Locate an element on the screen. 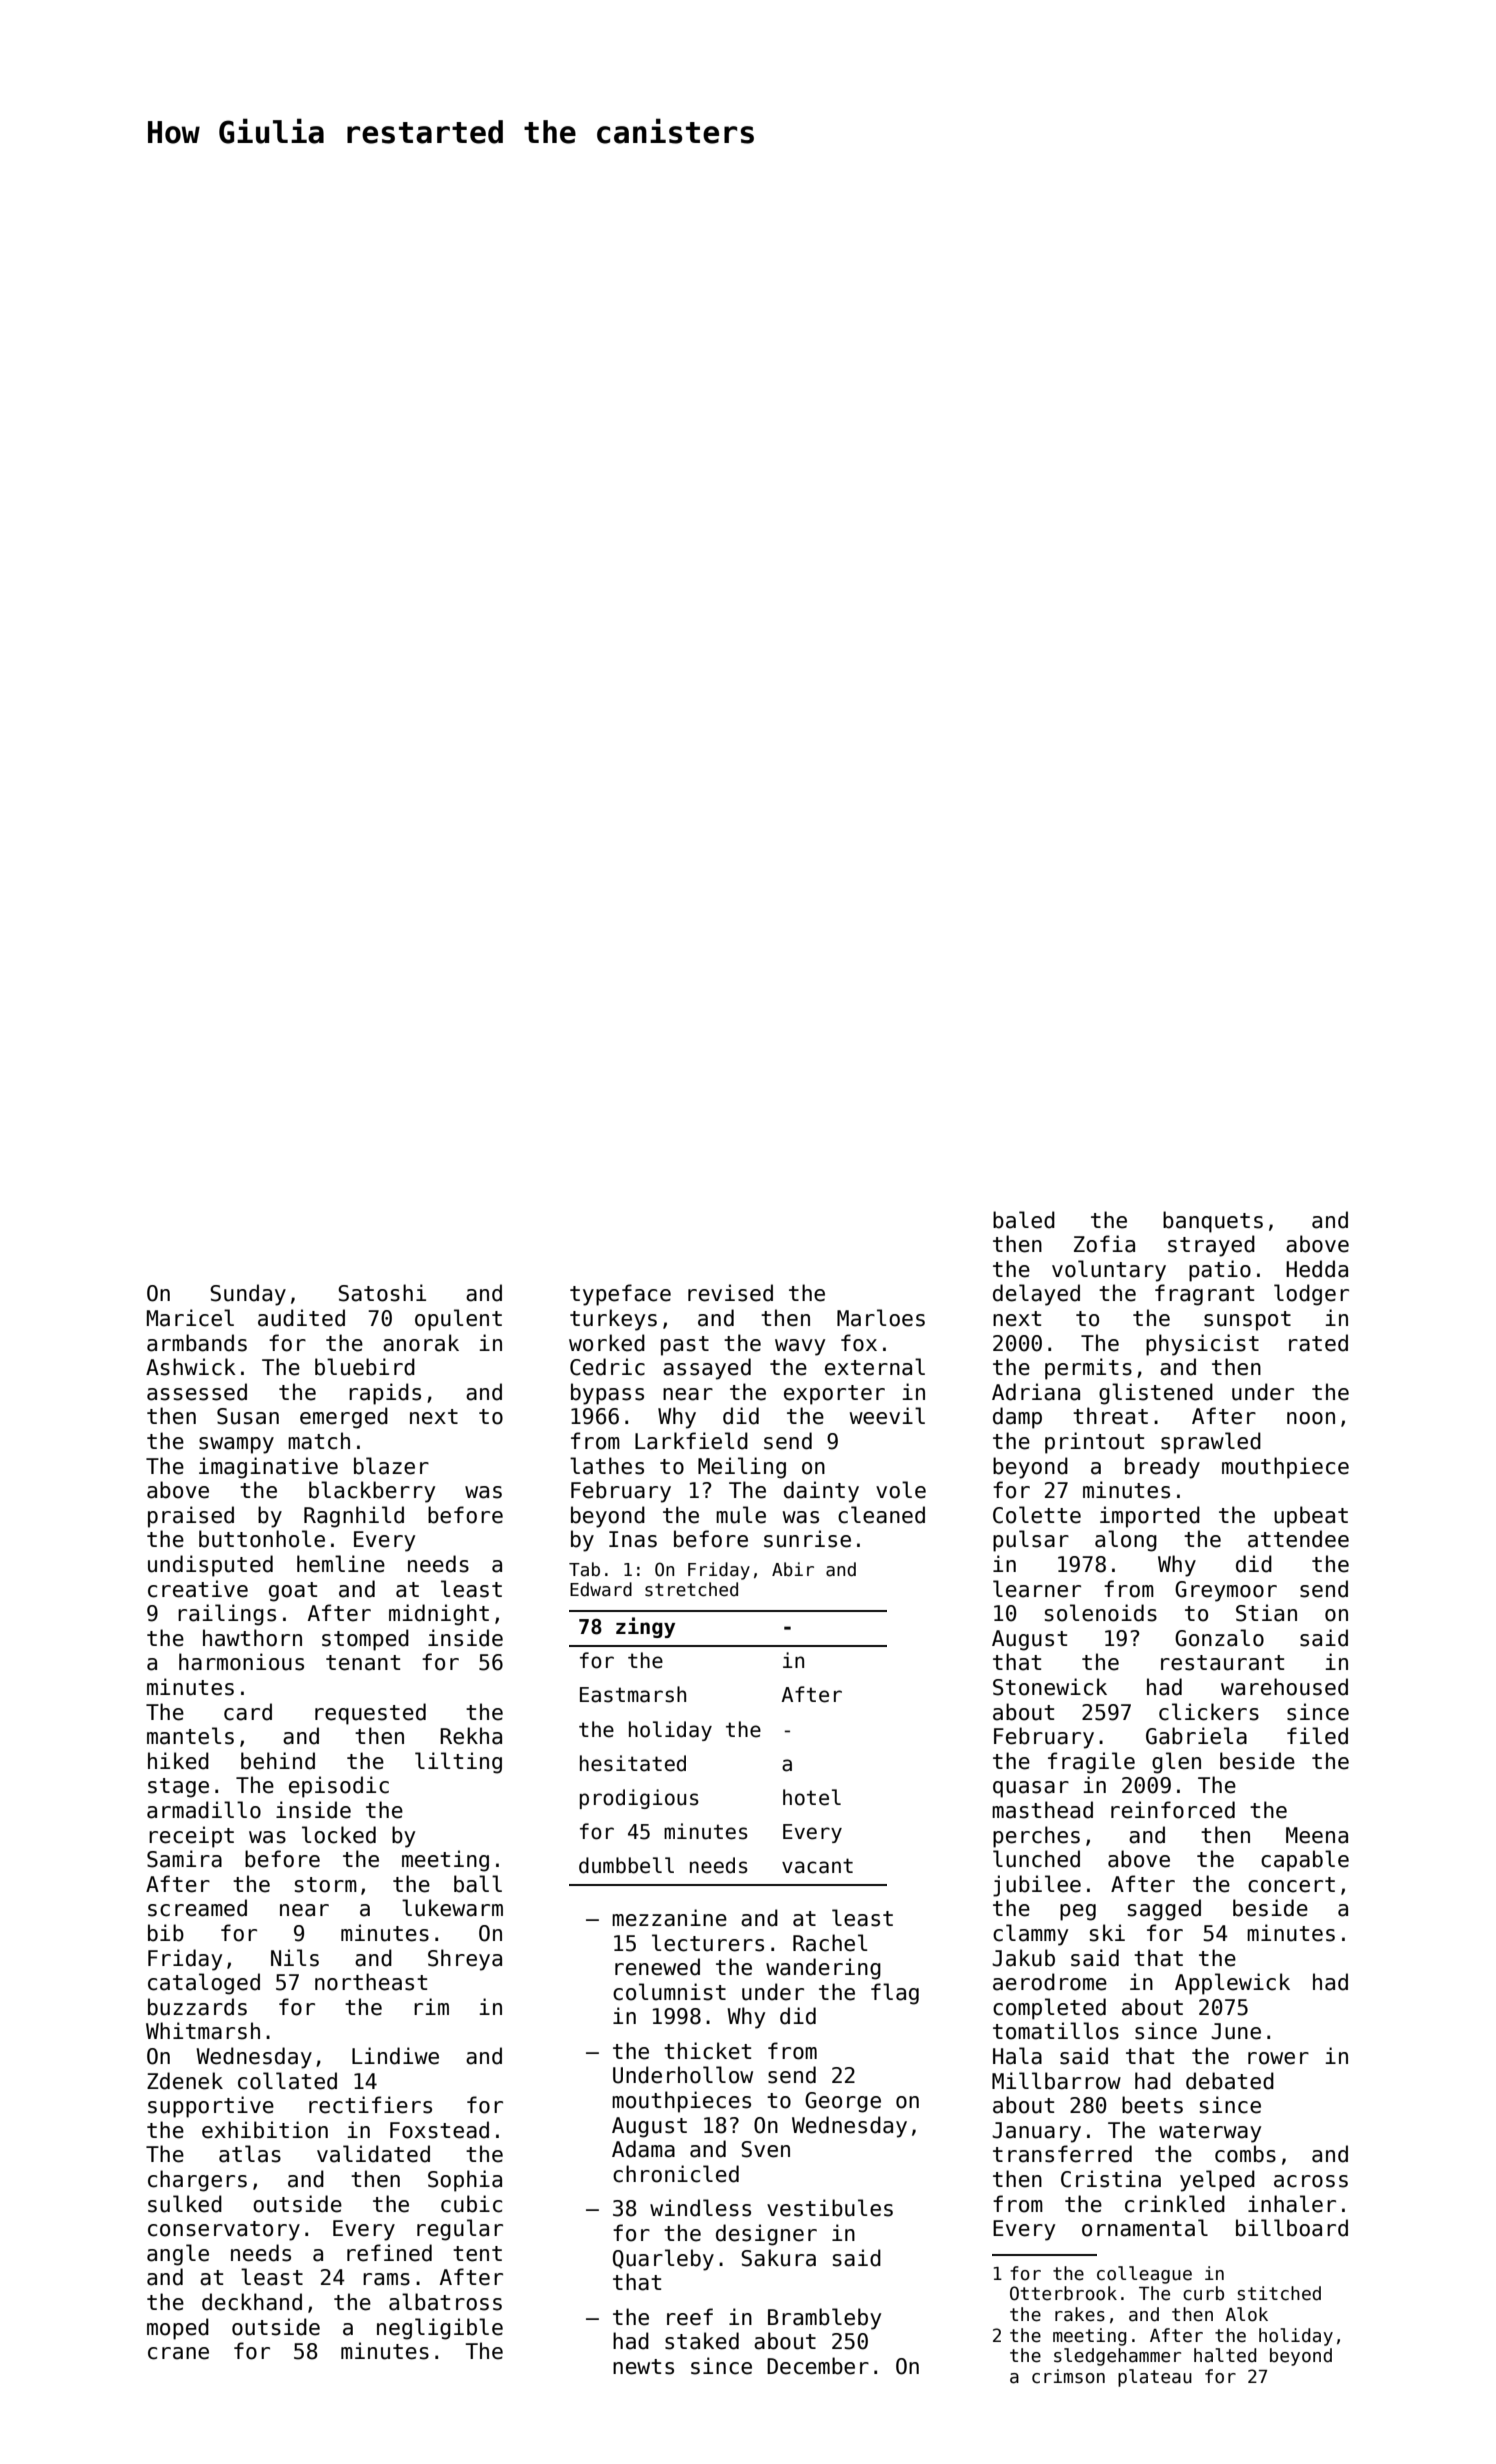 The image size is (1496, 2464). requested is located at coordinates (370, 1714).
